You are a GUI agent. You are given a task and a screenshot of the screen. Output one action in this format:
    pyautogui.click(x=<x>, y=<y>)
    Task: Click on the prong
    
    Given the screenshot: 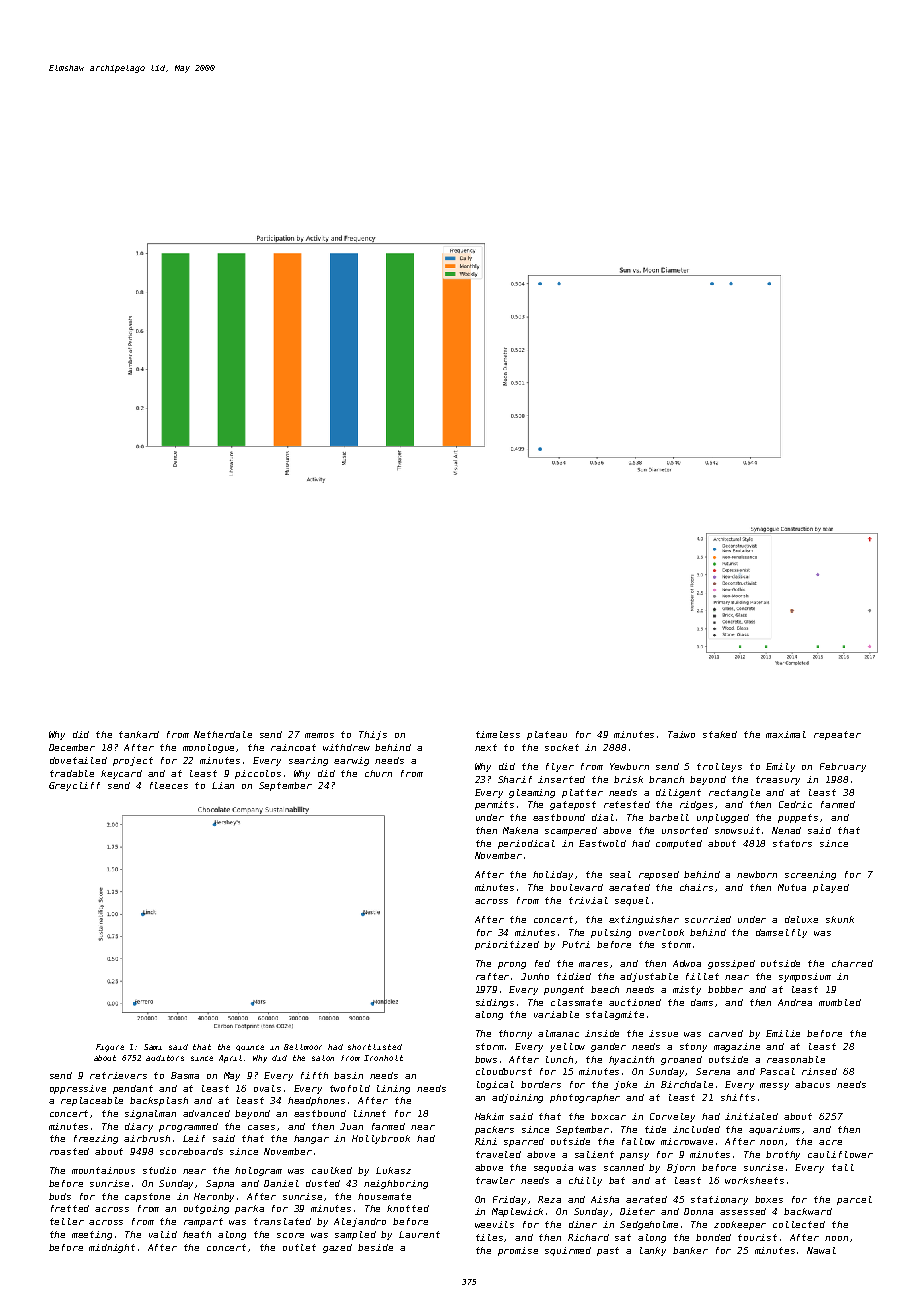 What is the action you would take?
    pyautogui.click(x=512, y=965)
